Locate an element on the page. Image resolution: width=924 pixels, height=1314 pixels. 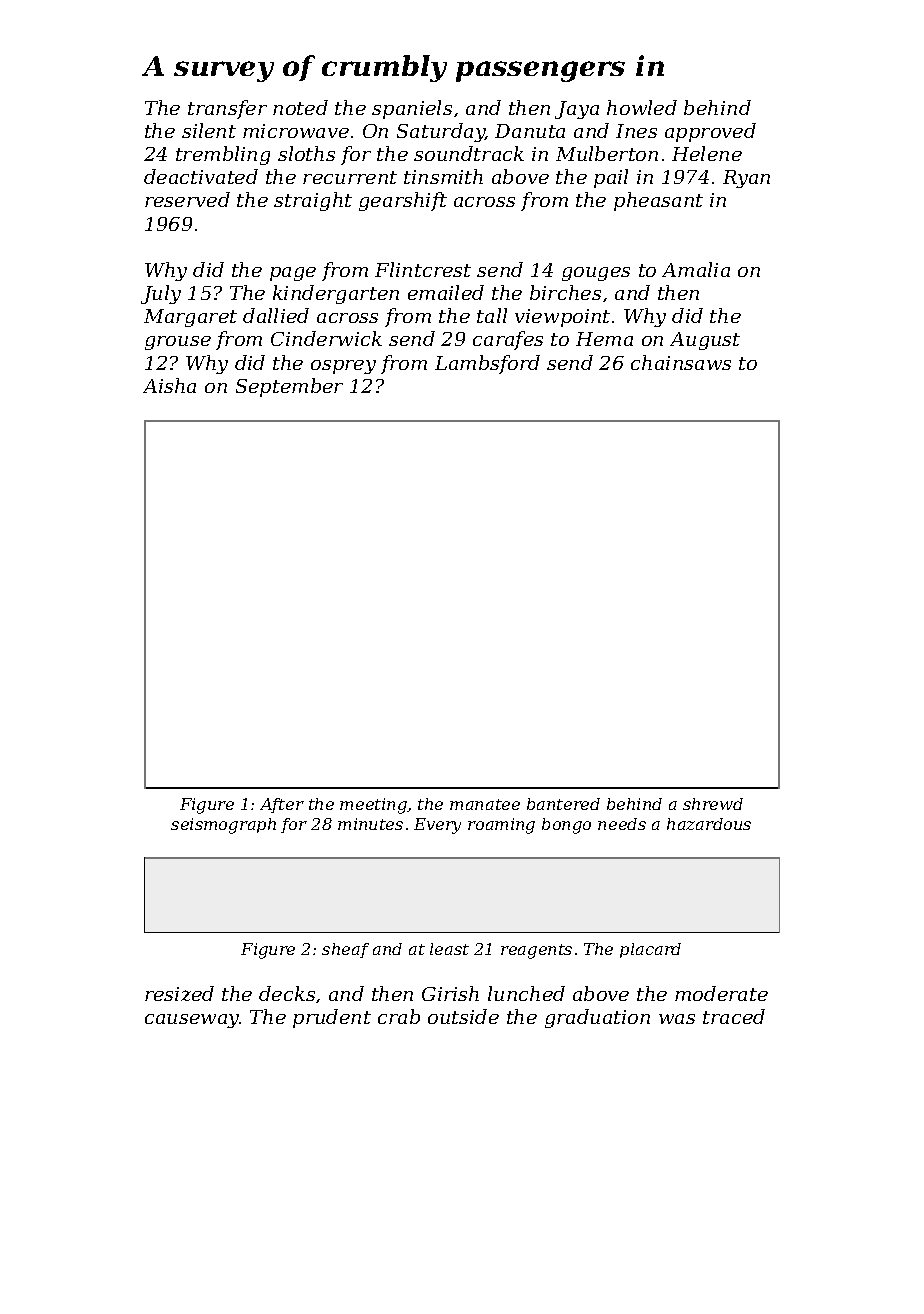
howled is located at coordinates (642, 107).
